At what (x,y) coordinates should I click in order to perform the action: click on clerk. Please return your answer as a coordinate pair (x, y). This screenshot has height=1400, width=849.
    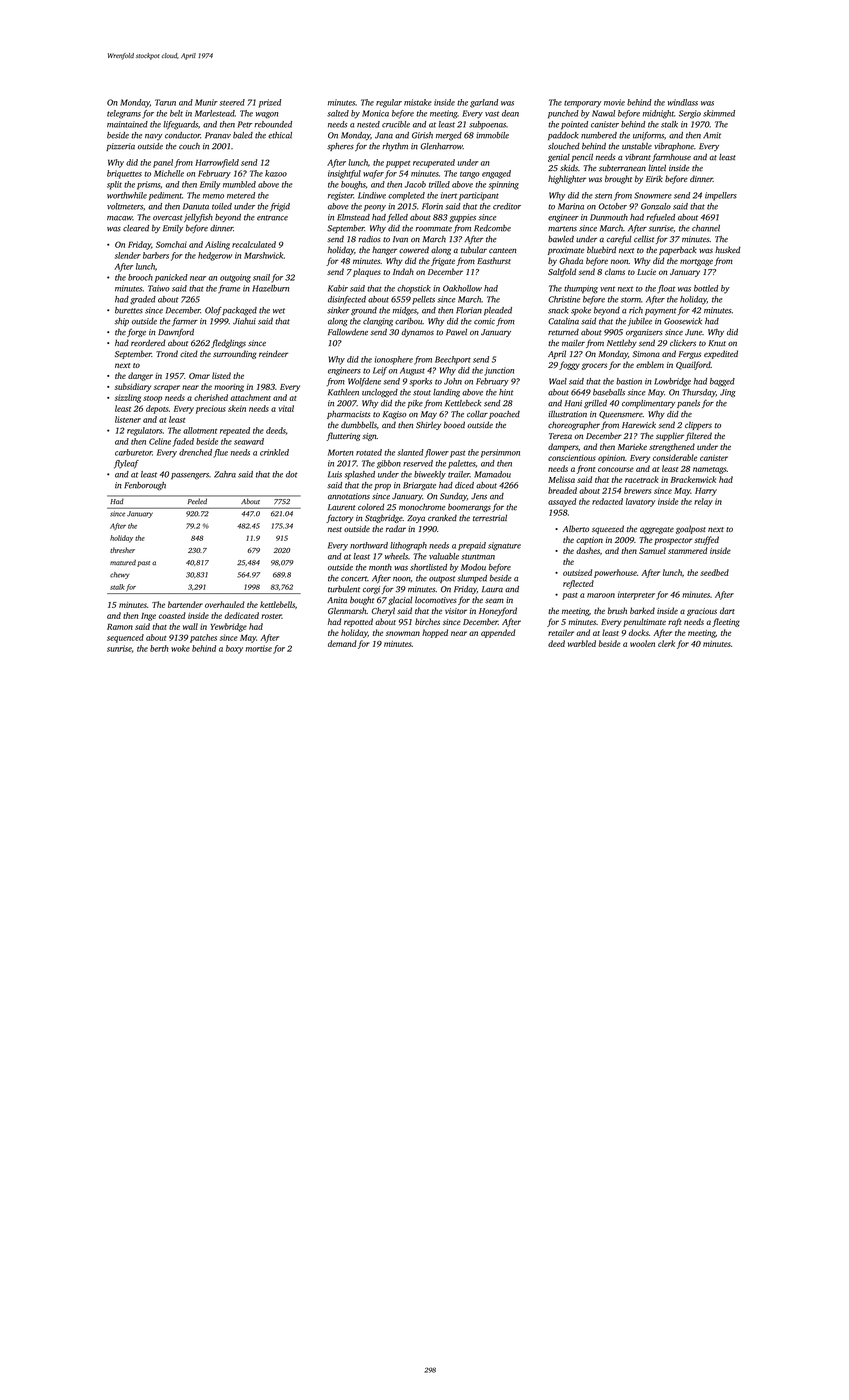
    Looking at the image, I should click on (666, 643).
